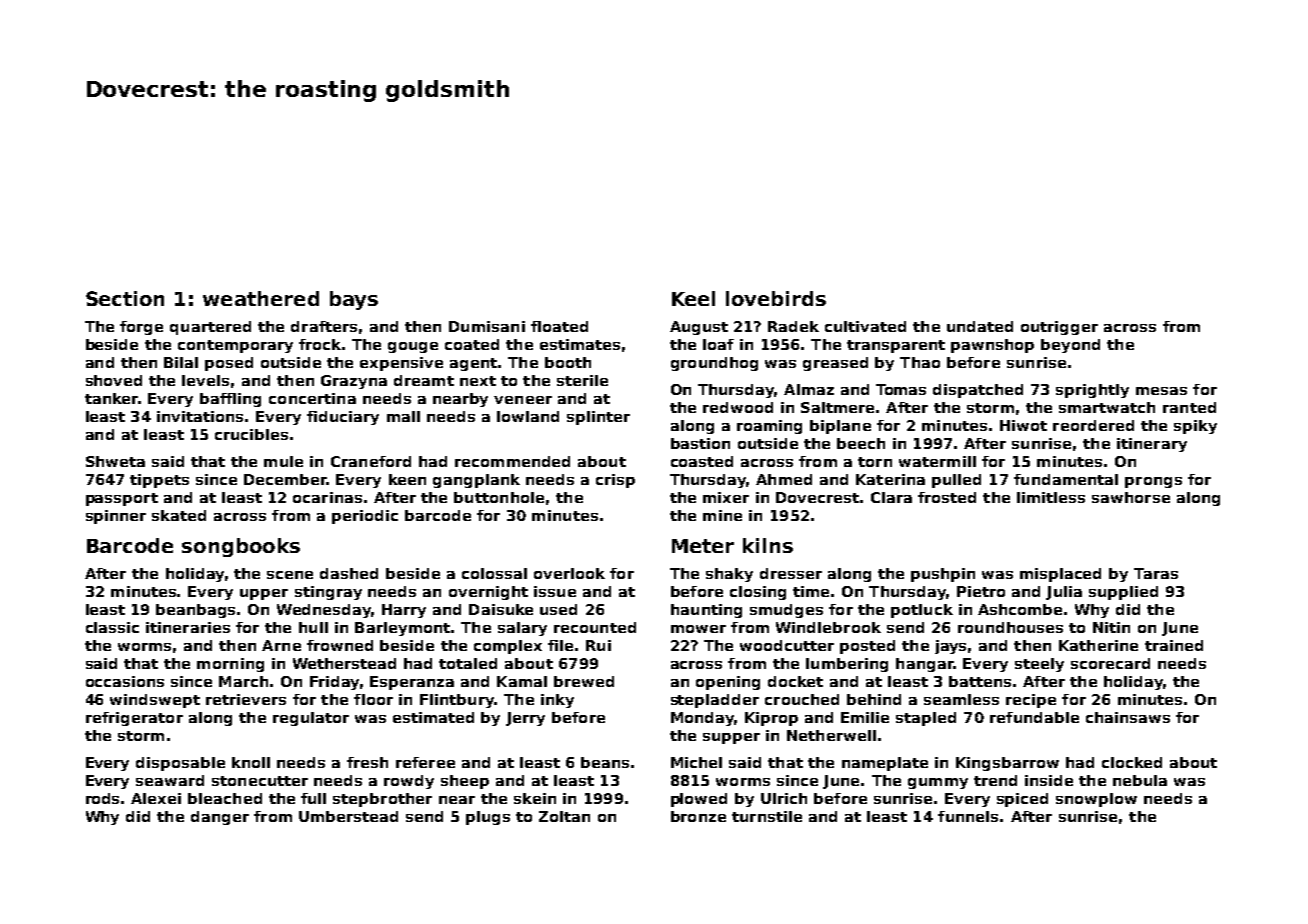  What do you see at coordinates (141, 328) in the screenshot?
I see `forge` at bounding box center [141, 328].
